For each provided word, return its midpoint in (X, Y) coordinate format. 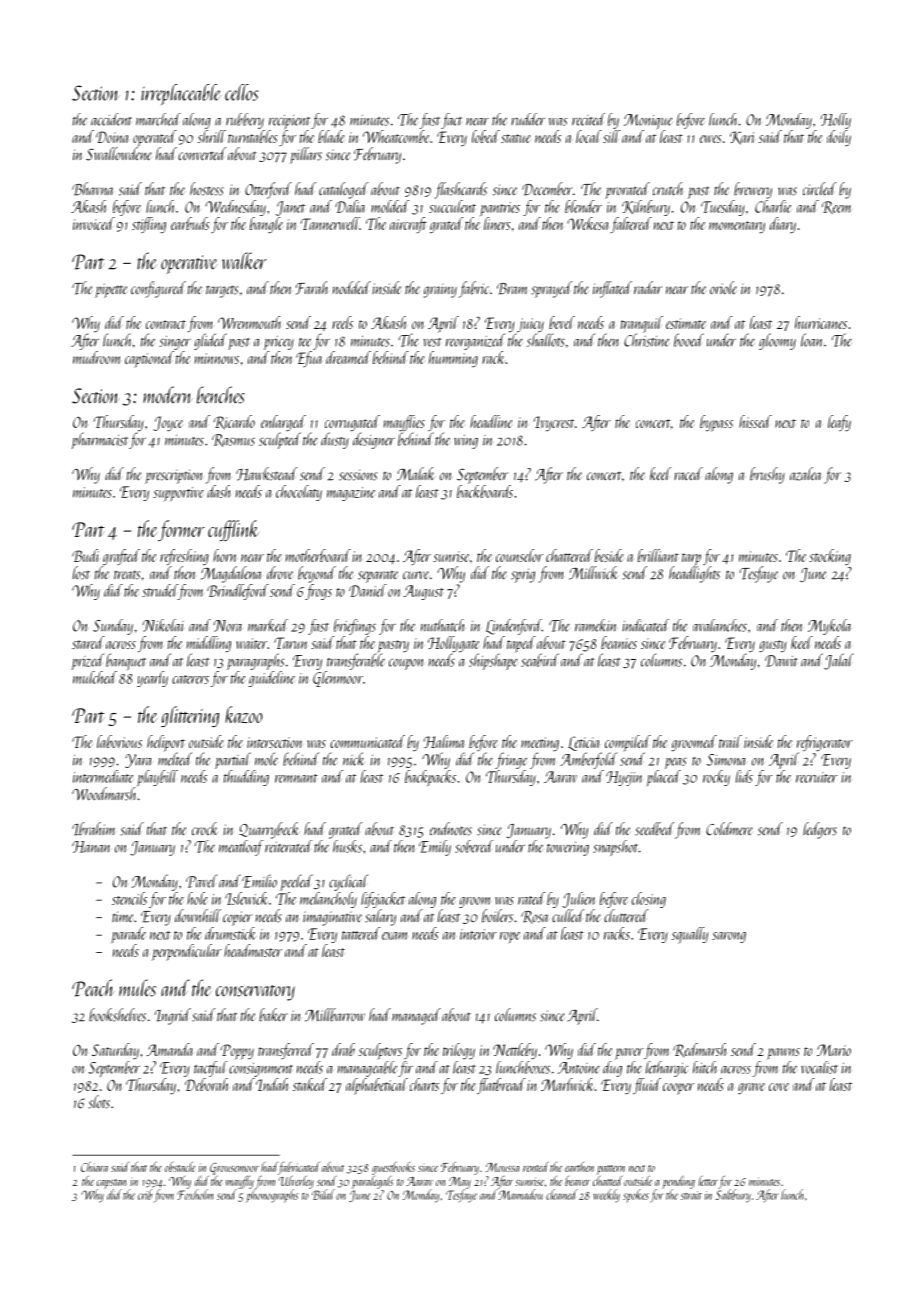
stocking (830, 557)
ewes (711, 139)
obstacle (180, 1167)
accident (111, 119)
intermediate (103, 776)
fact (451, 121)
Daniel (368, 590)
